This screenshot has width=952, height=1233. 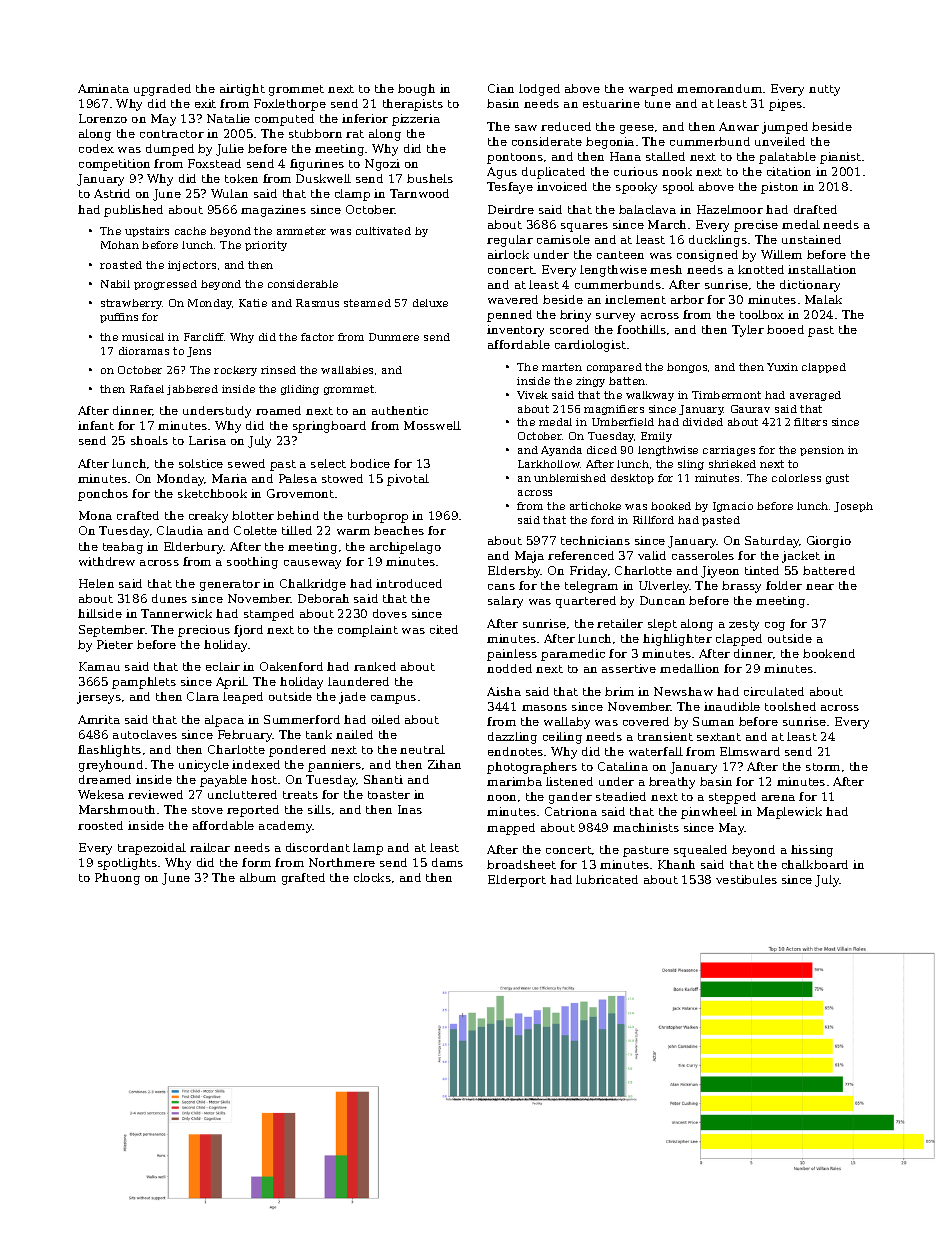 What do you see at coordinates (824, 90) in the screenshot?
I see `nutty` at bounding box center [824, 90].
